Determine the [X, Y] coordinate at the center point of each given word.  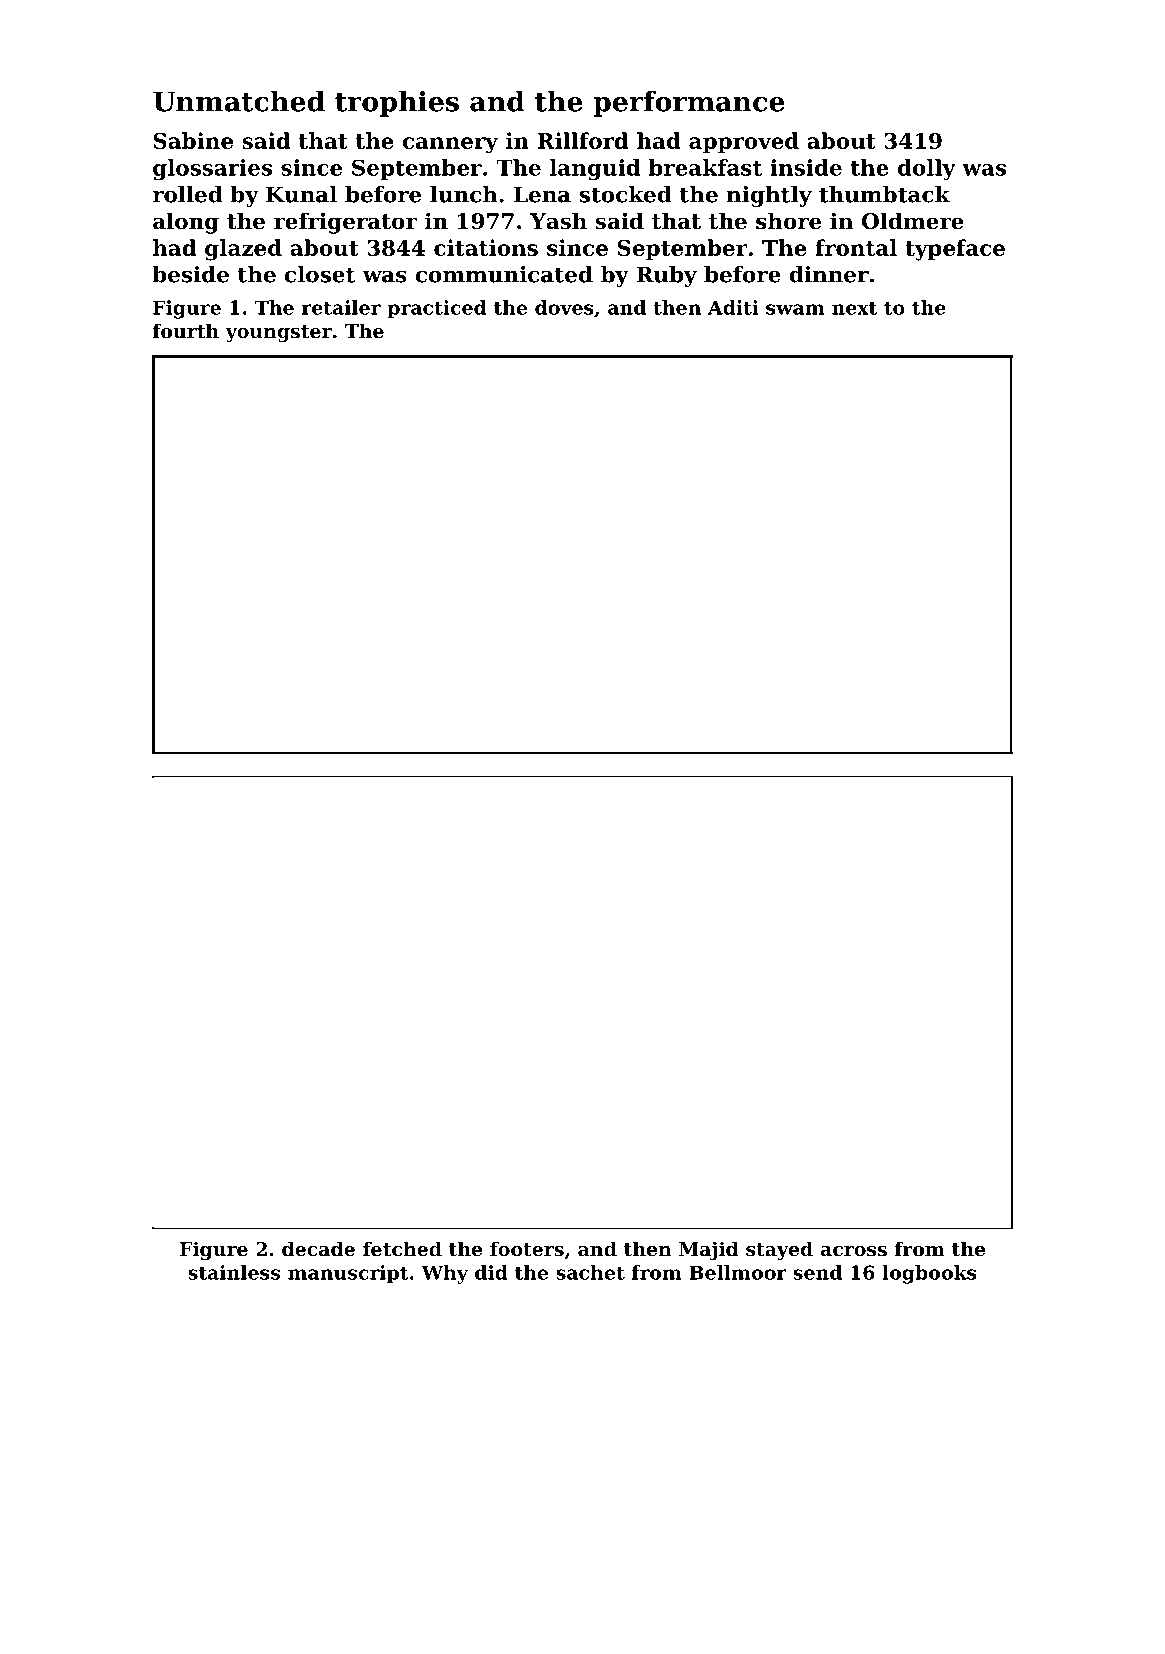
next [854, 308]
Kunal [301, 194]
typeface [955, 250]
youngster [278, 333]
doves [564, 307]
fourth [186, 330]
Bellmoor [738, 1272]
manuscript [348, 1274]
